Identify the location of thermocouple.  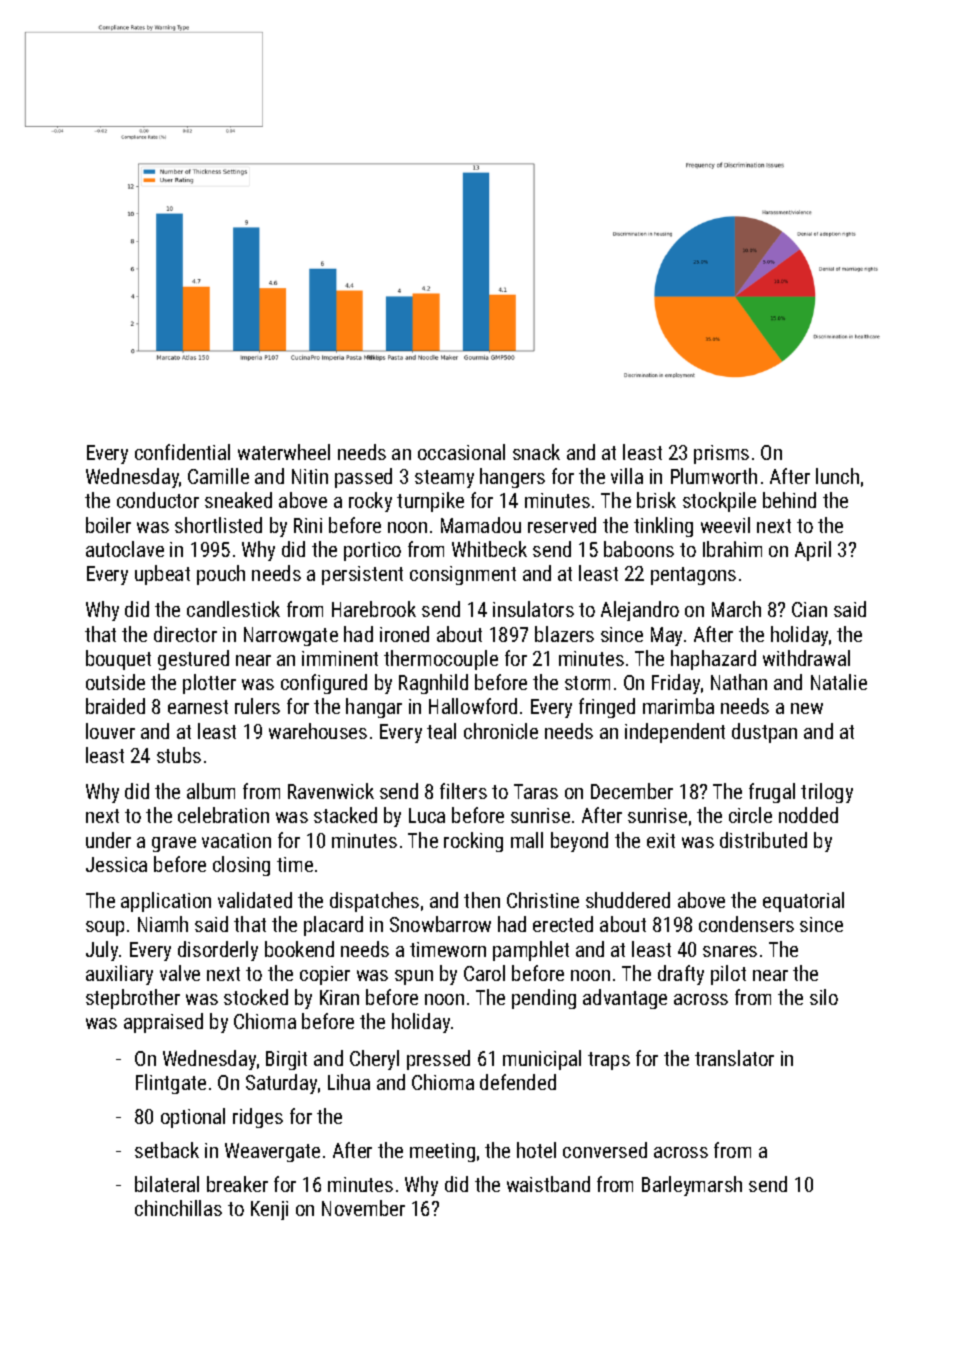
(441, 660).
